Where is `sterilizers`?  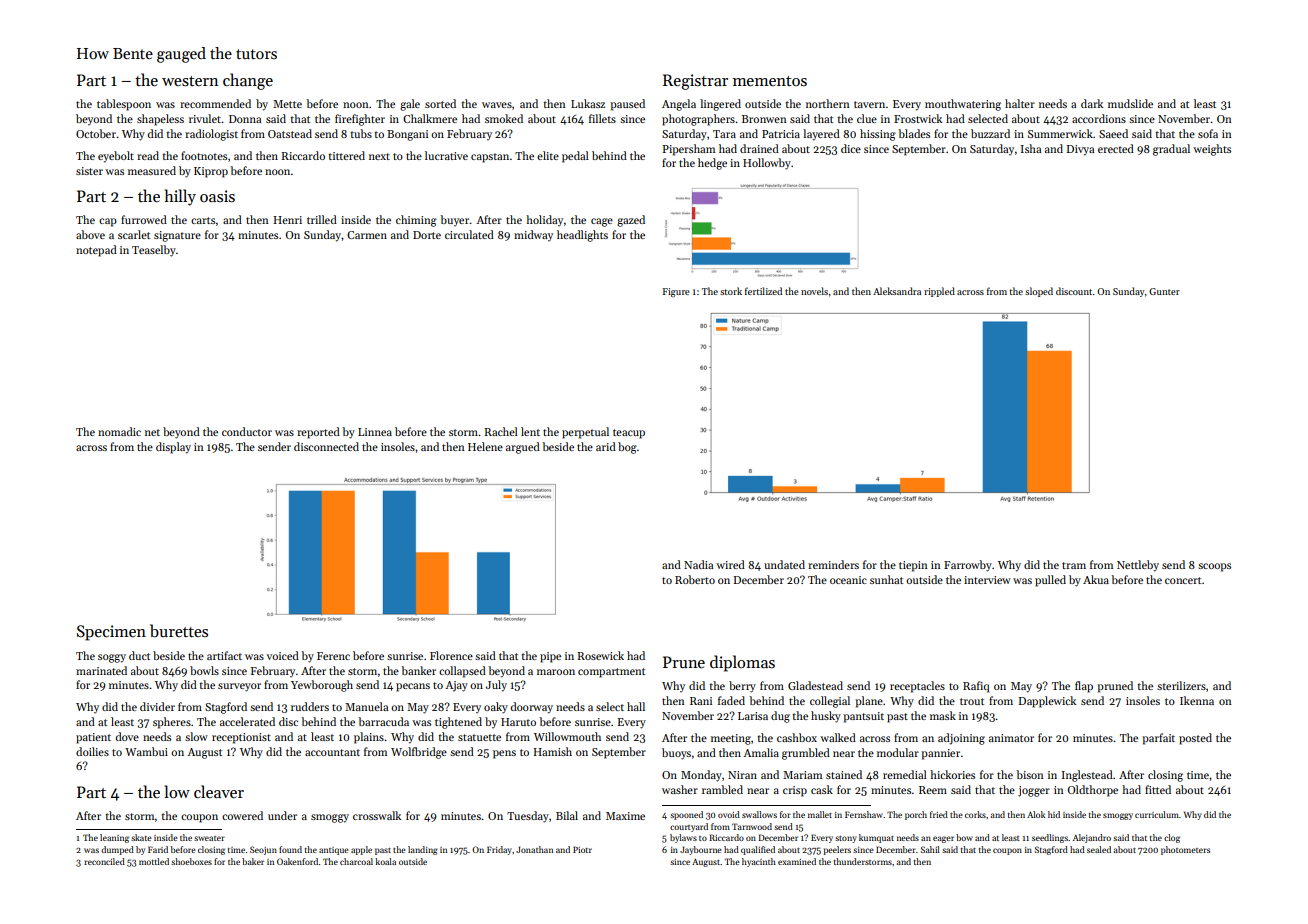
sterilizers is located at coordinates (1181, 685).
